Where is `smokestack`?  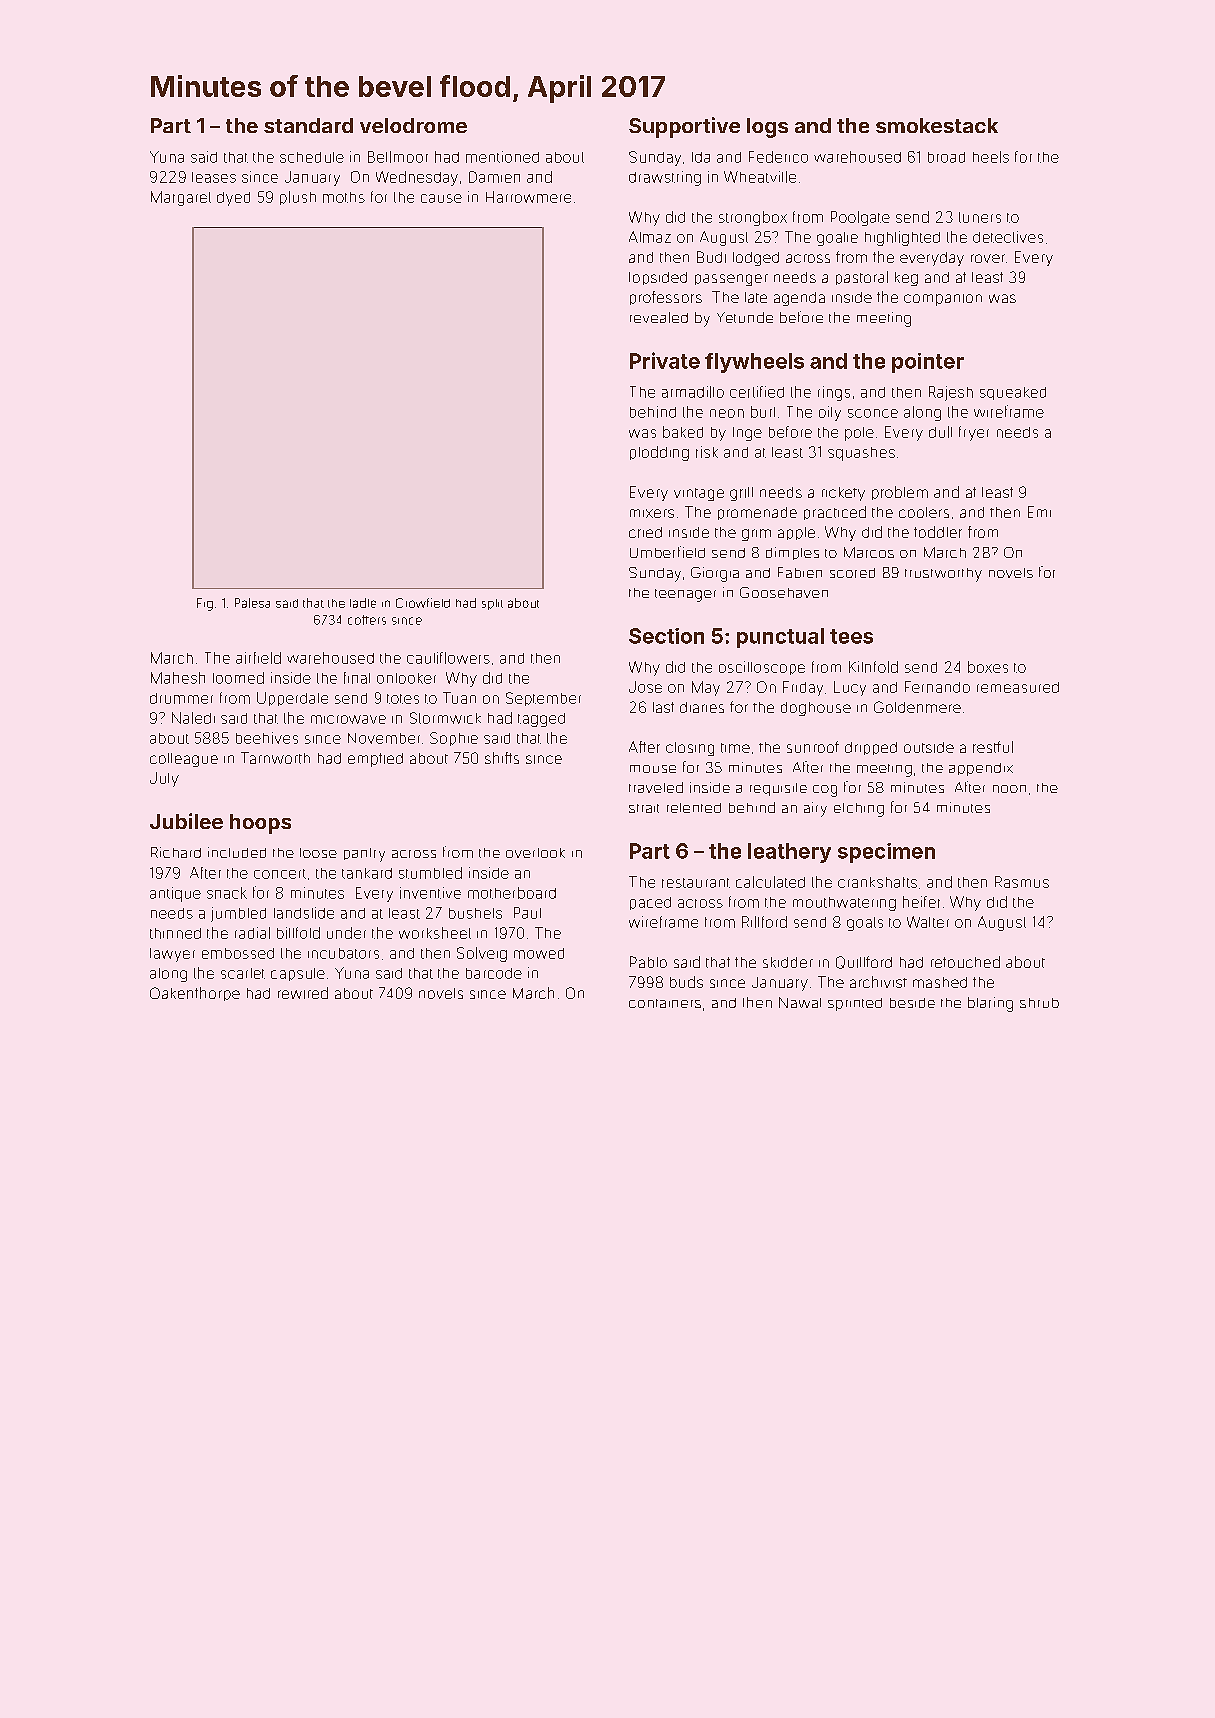 smokestack is located at coordinates (937, 125).
